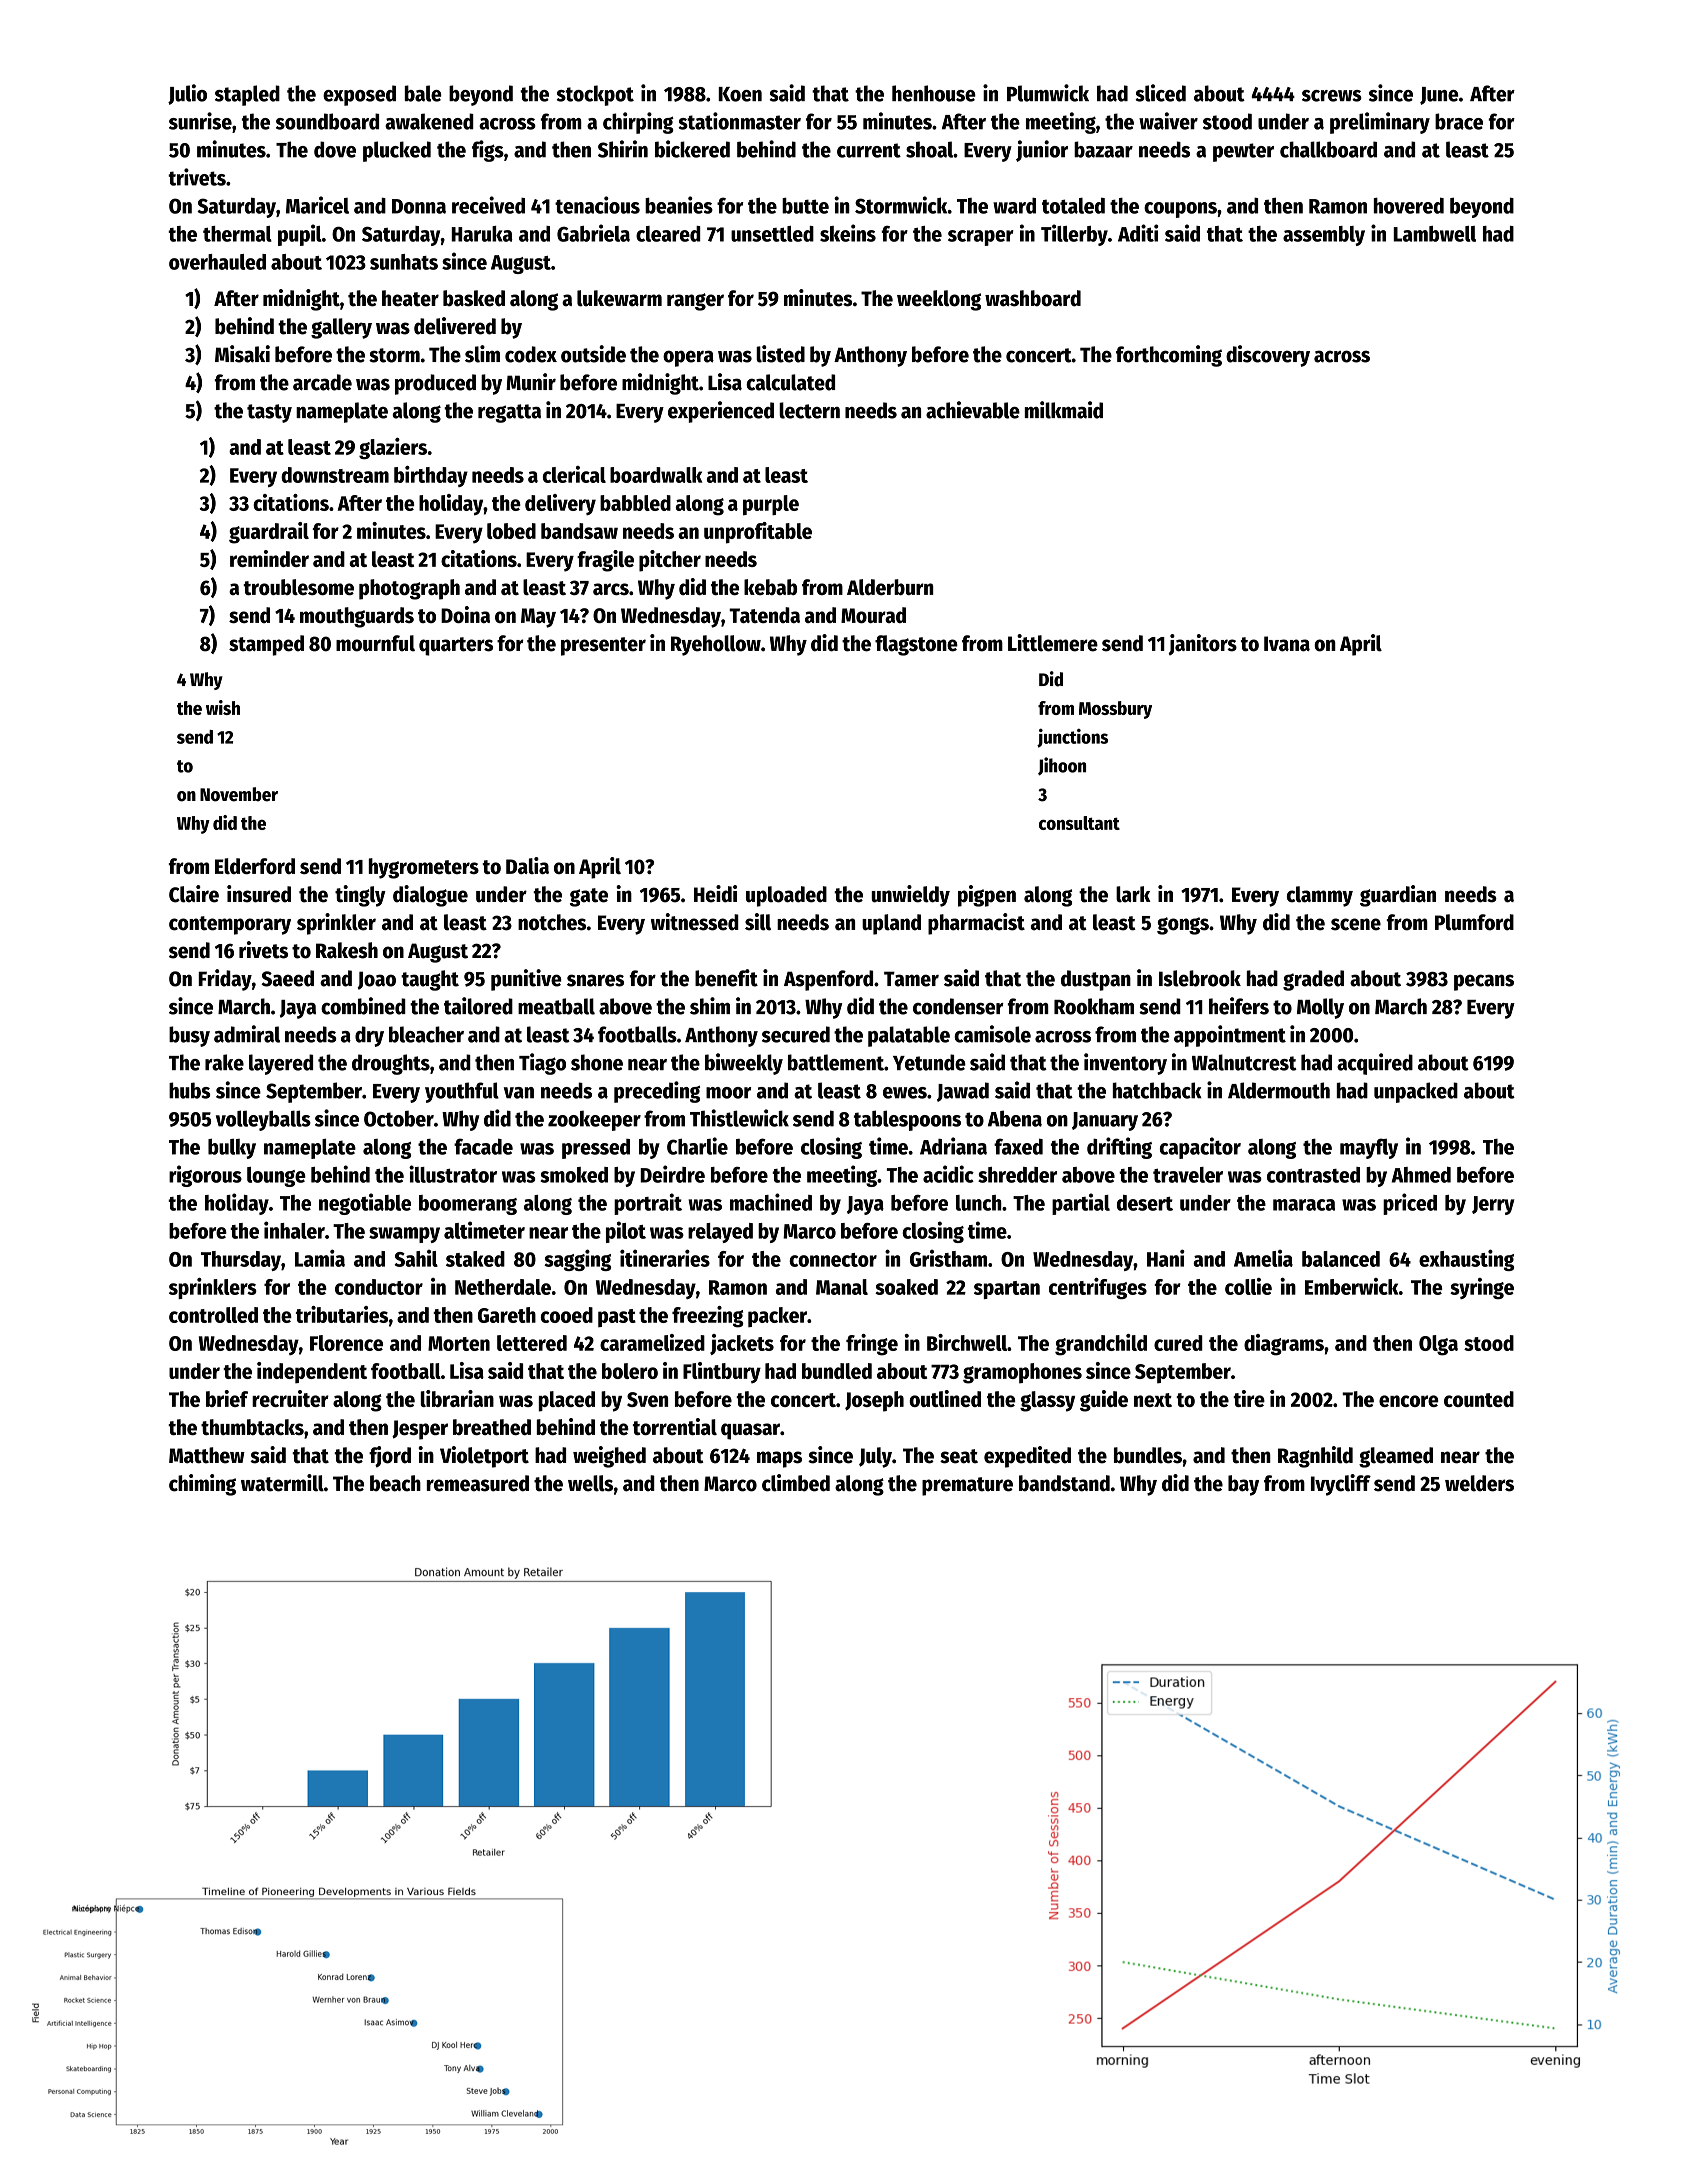 The width and height of the page is (1683, 2178). What do you see at coordinates (695, 302) in the page?
I see `ranger` at bounding box center [695, 302].
